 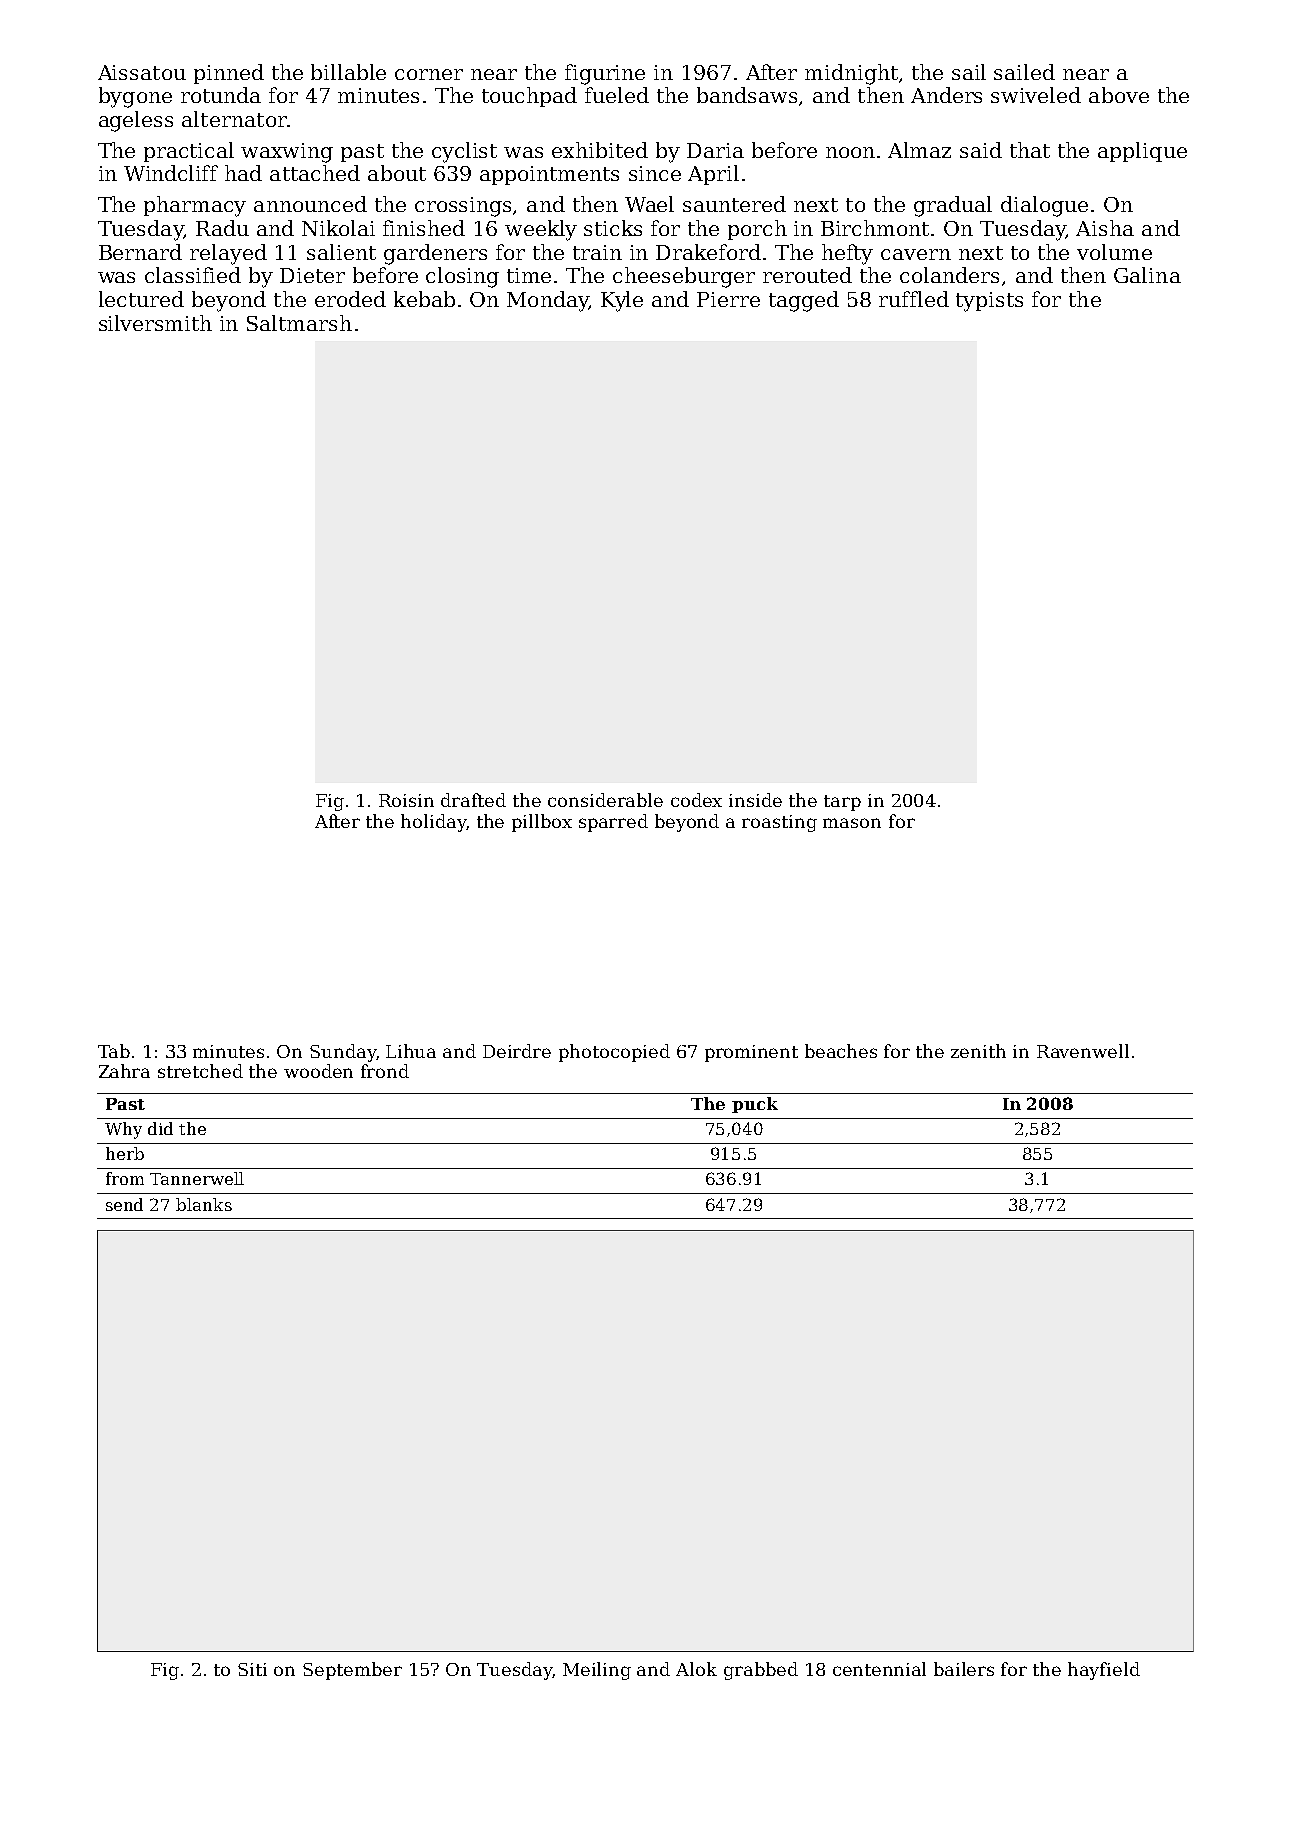 What do you see at coordinates (352, 1671) in the image?
I see `September` at bounding box center [352, 1671].
